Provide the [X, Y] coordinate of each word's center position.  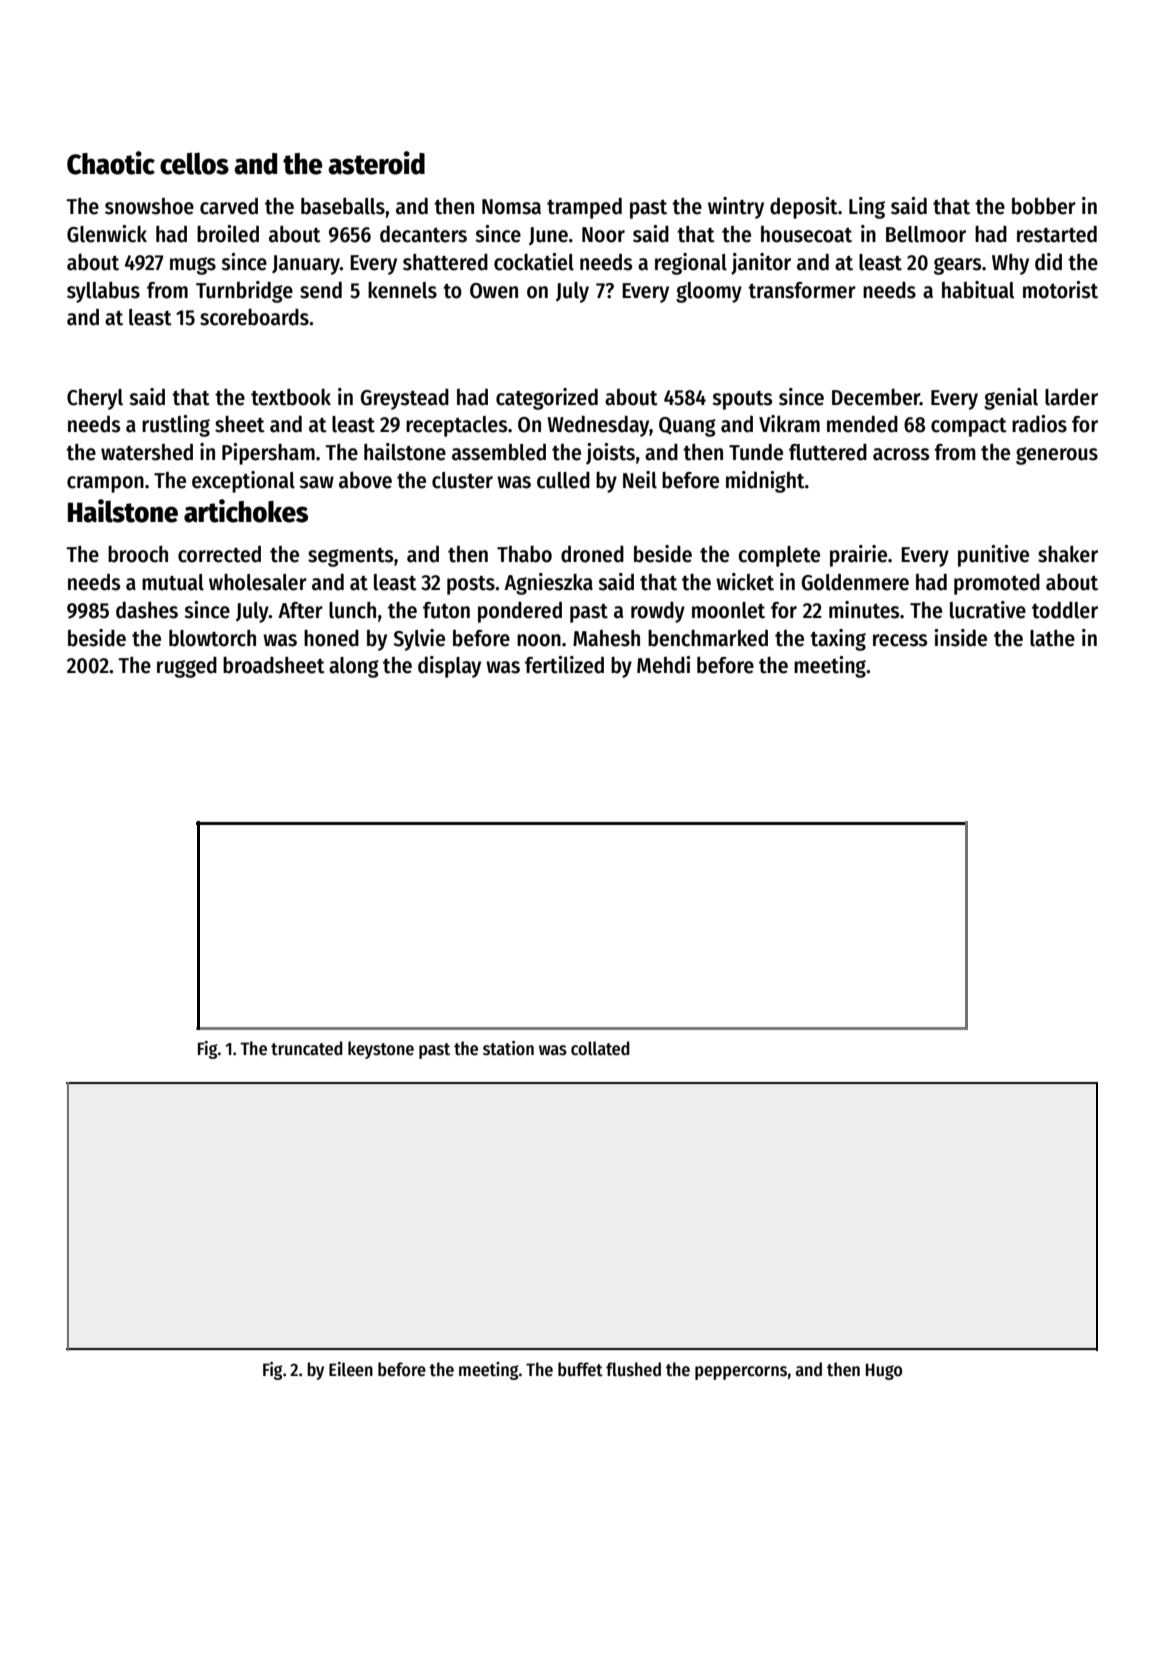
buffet [580, 1369]
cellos [194, 163]
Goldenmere [855, 582]
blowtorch [212, 638]
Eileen [351, 1369]
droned [592, 554]
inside [960, 638]
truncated [307, 1048]
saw [316, 482]
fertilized [564, 665]
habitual [978, 290]
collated [600, 1048]
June [548, 236]
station [508, 1048]
